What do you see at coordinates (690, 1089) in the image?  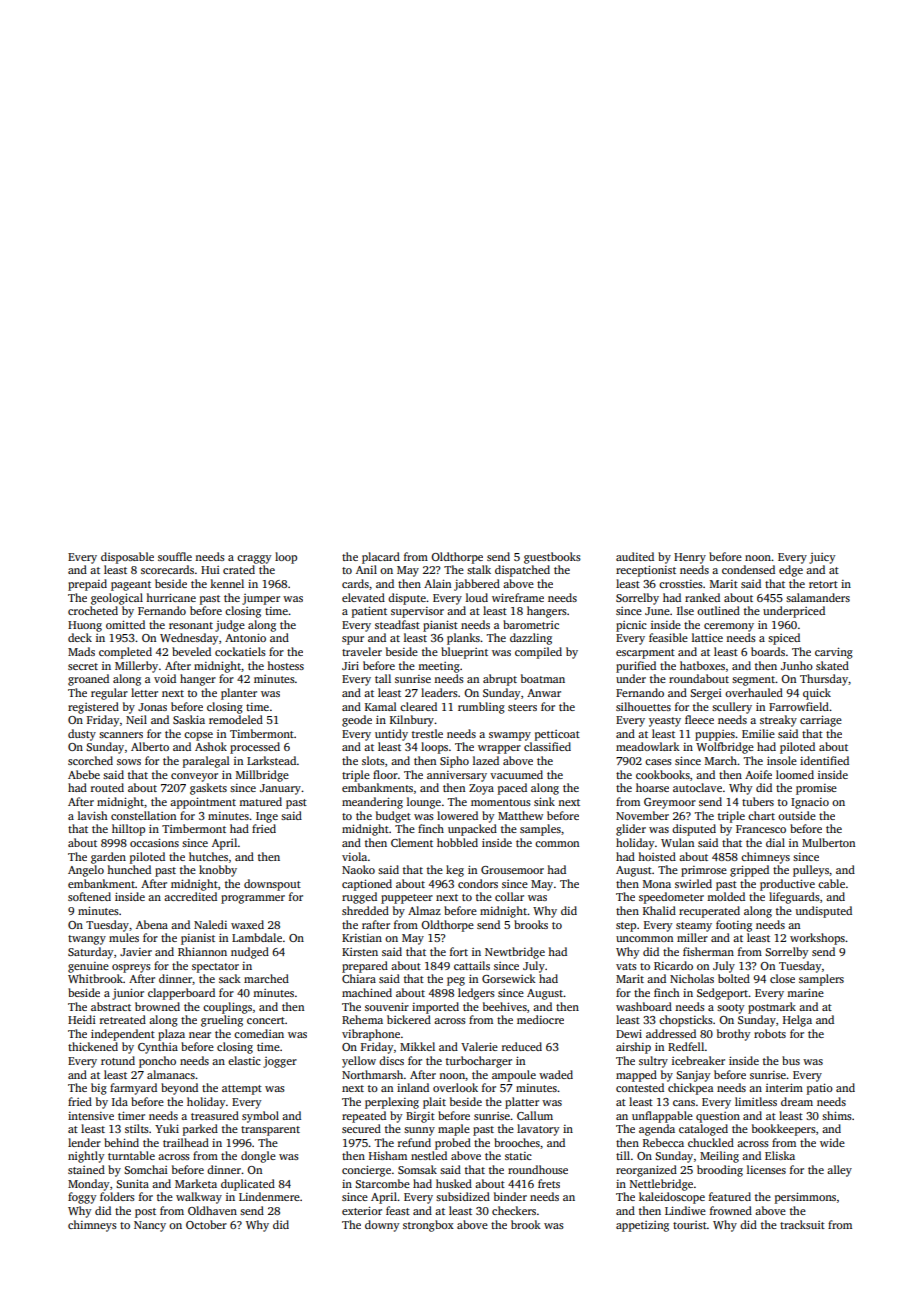 I see `chickpea` at bounding box center [690, 1089].
